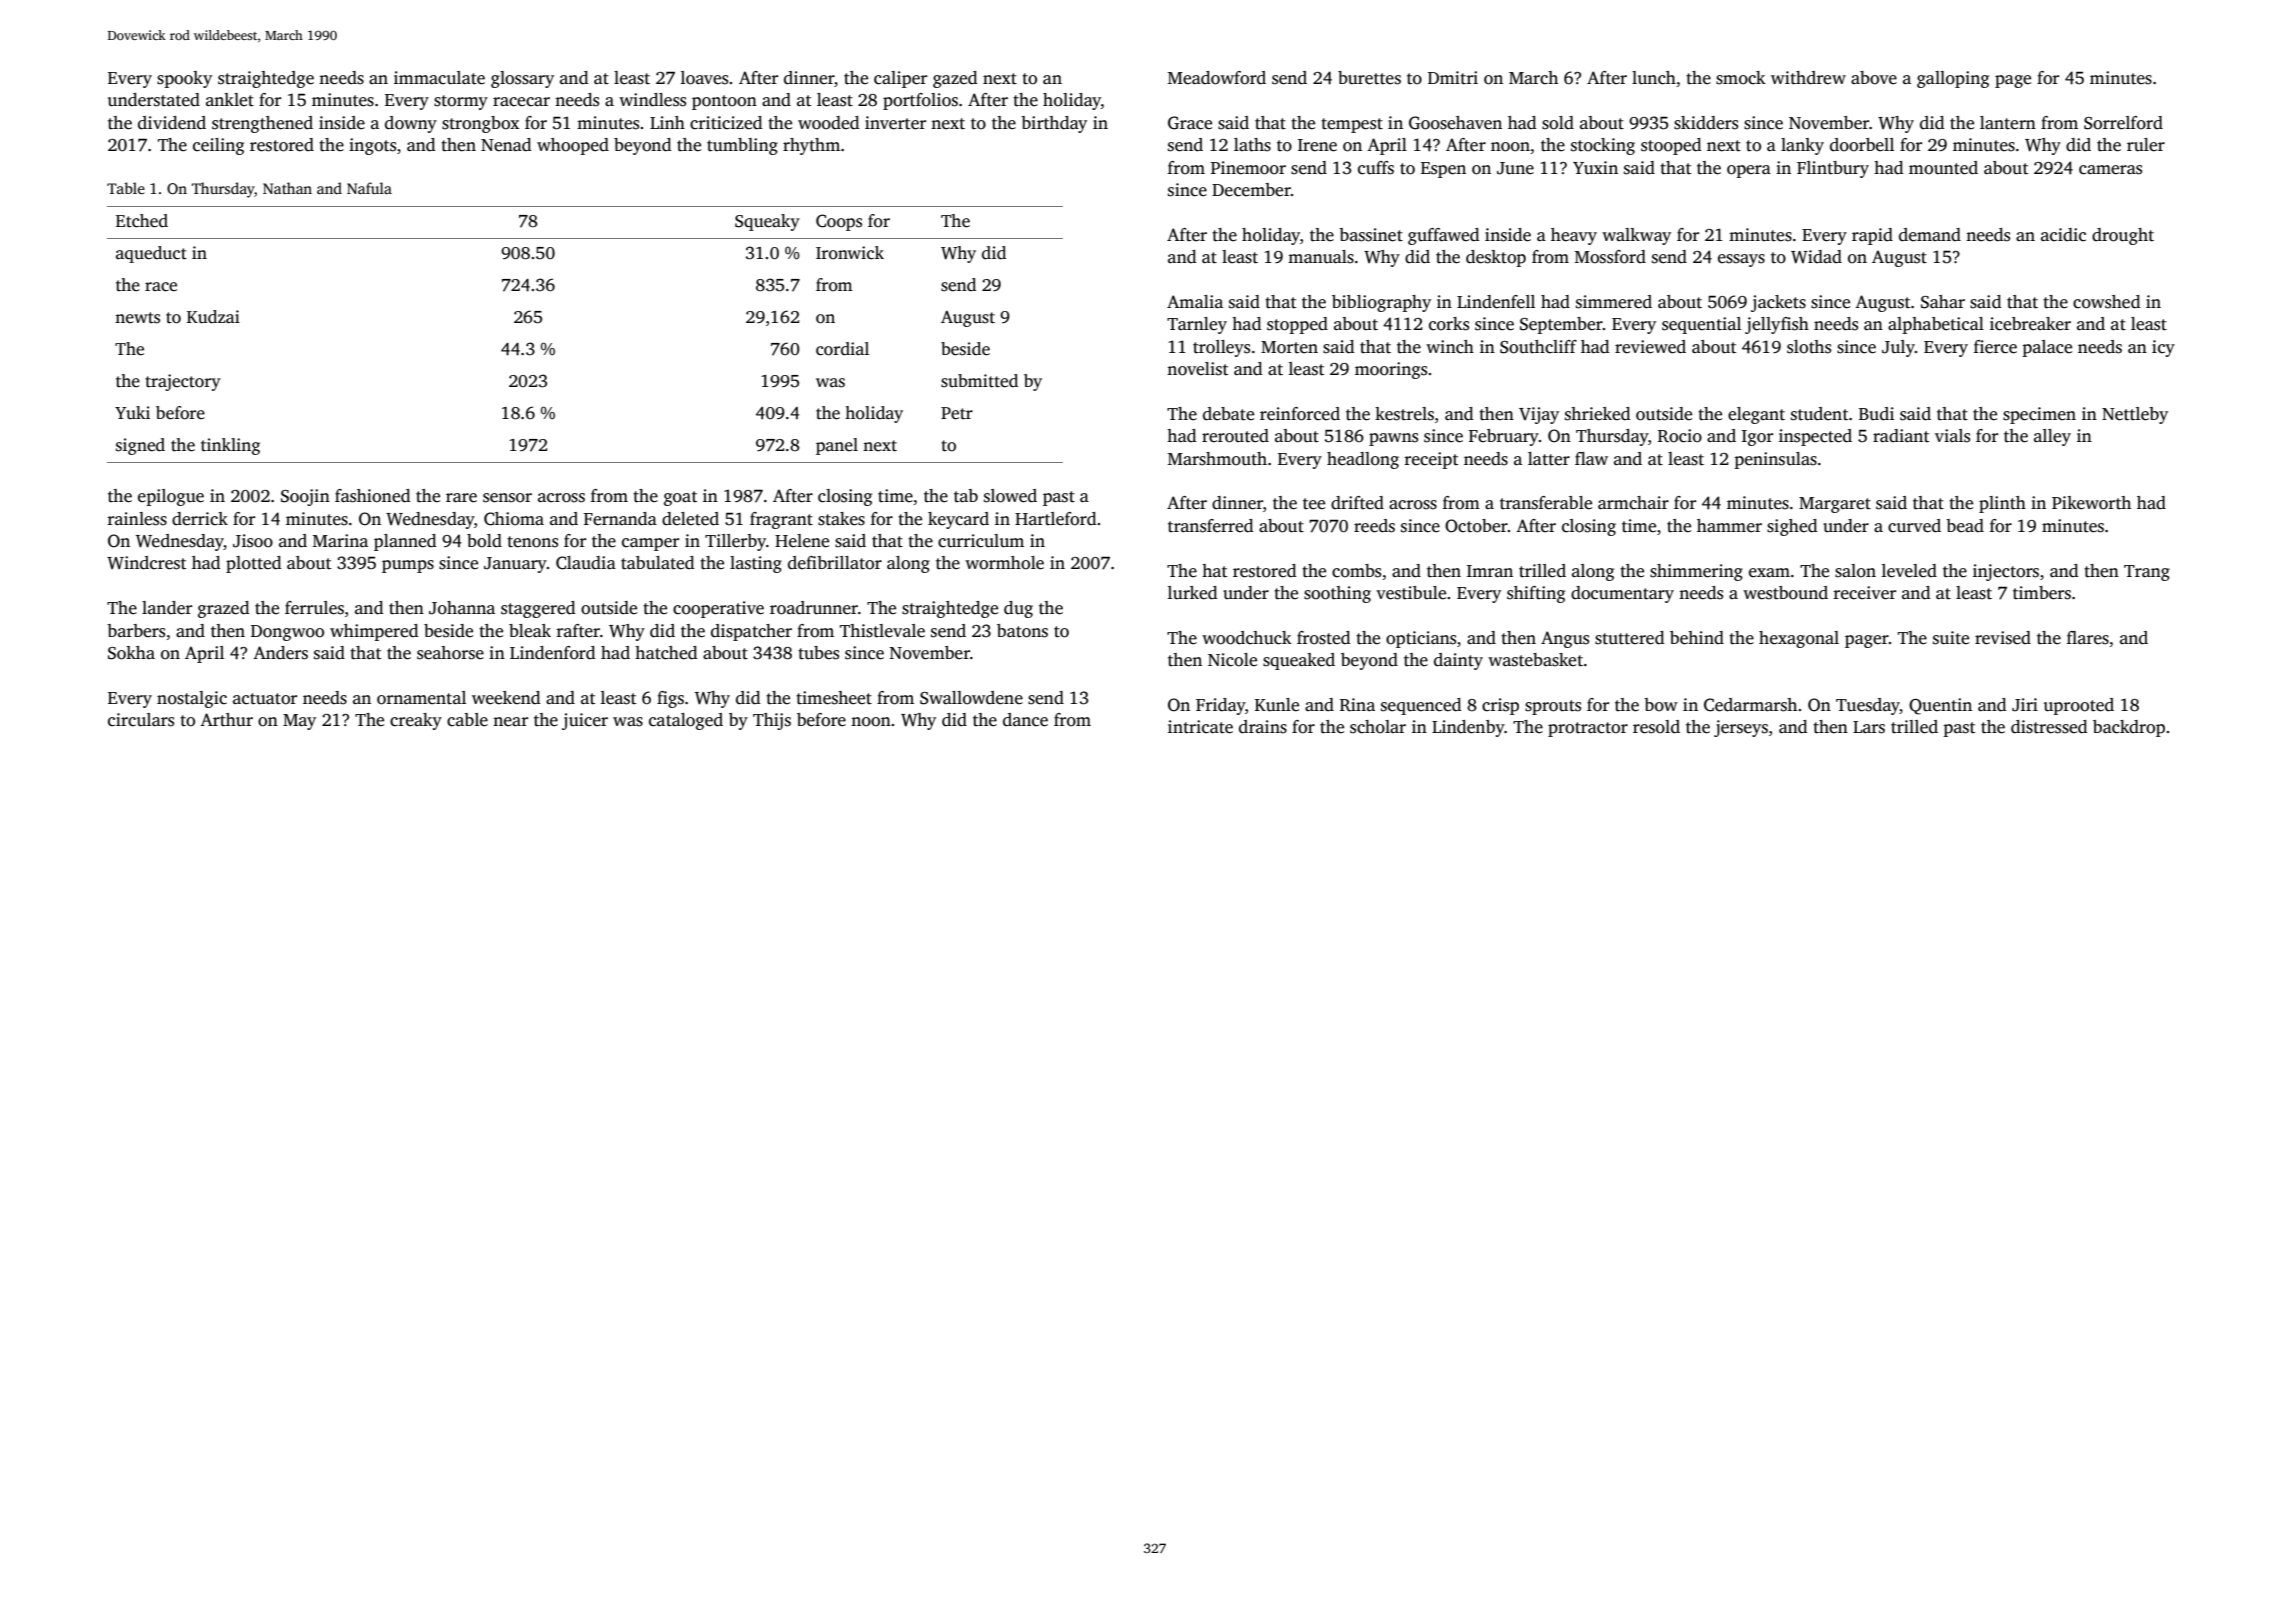 The height and width of the screenshot is (1617, 2287). I want to click on Kudzai, so click(213, 317).
